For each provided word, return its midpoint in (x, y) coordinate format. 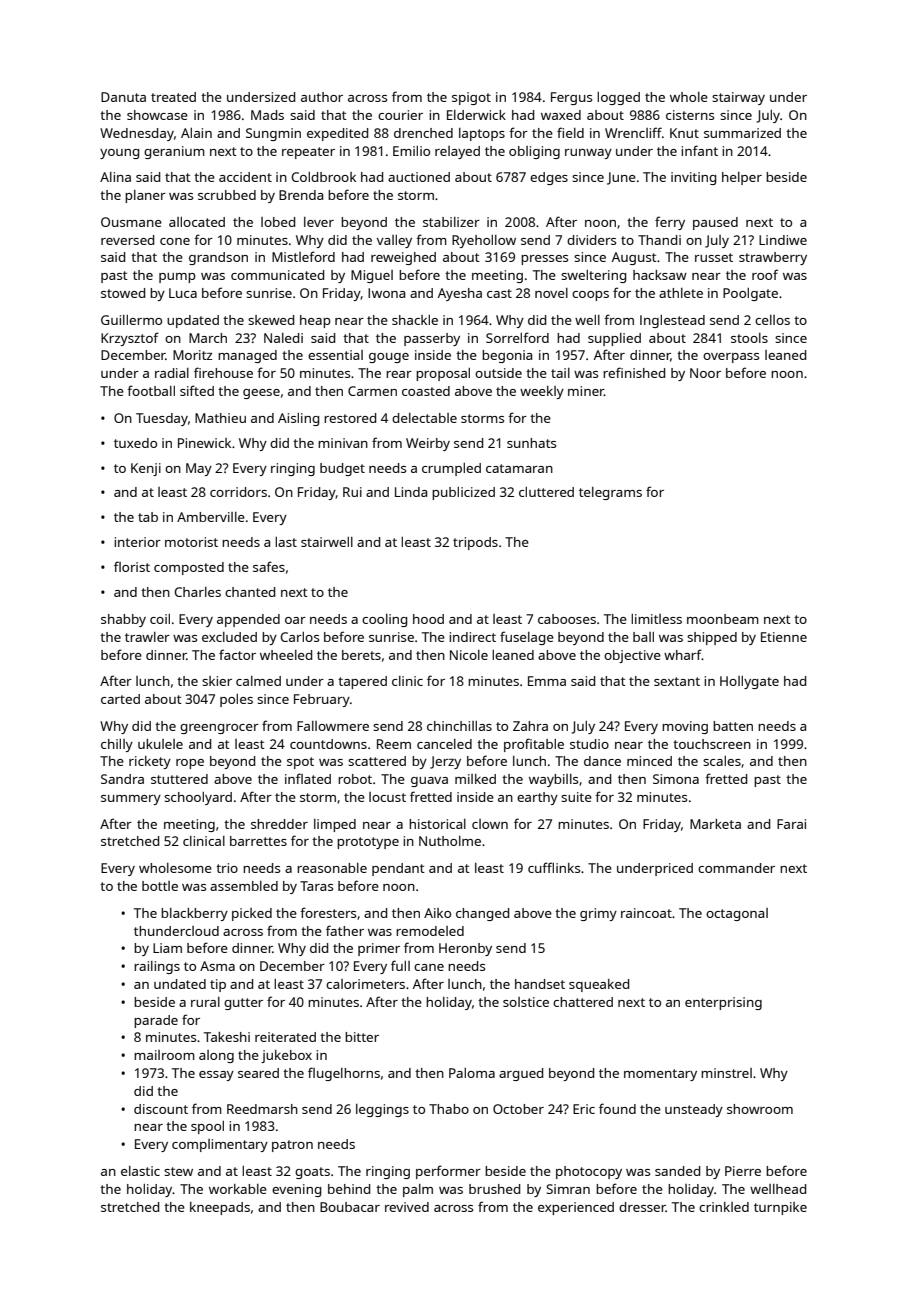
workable (238, 1189)
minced (649, 761)
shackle (415, 320)
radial (172, 373)
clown (490, 824)
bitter (362, 1037)
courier (400, 115)
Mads (267, 115)
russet (714, 257)
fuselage (527, 638)
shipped (712, 638)
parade (156, 1021)
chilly (117, 745)
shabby (123, 620)
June (621, 178)
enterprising (723, 1003)
